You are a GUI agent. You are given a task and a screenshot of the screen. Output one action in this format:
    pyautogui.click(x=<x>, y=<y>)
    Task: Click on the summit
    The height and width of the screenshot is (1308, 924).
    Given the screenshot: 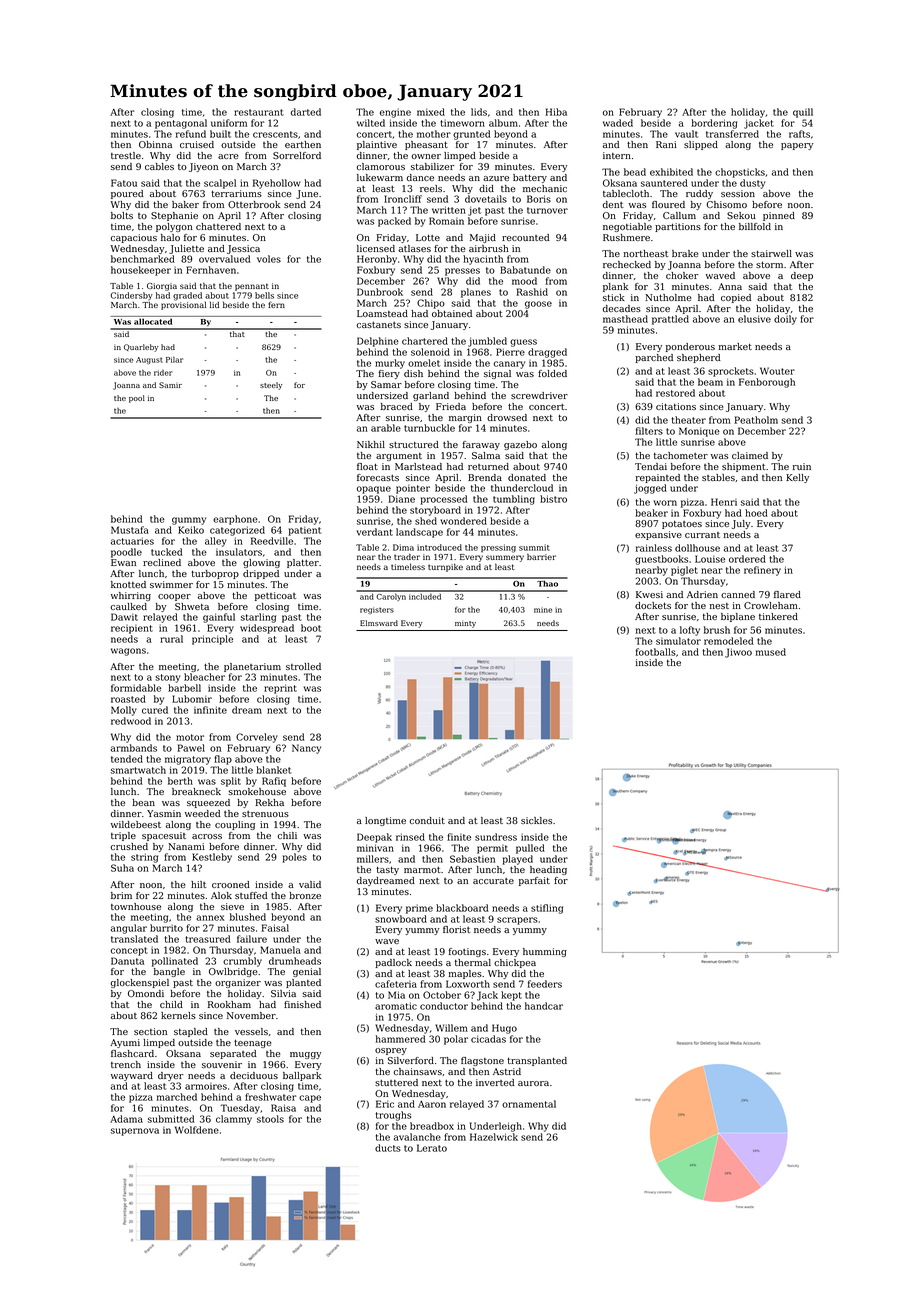 What is the action you would take?
    pyautogui.click(x=534, y=547)
